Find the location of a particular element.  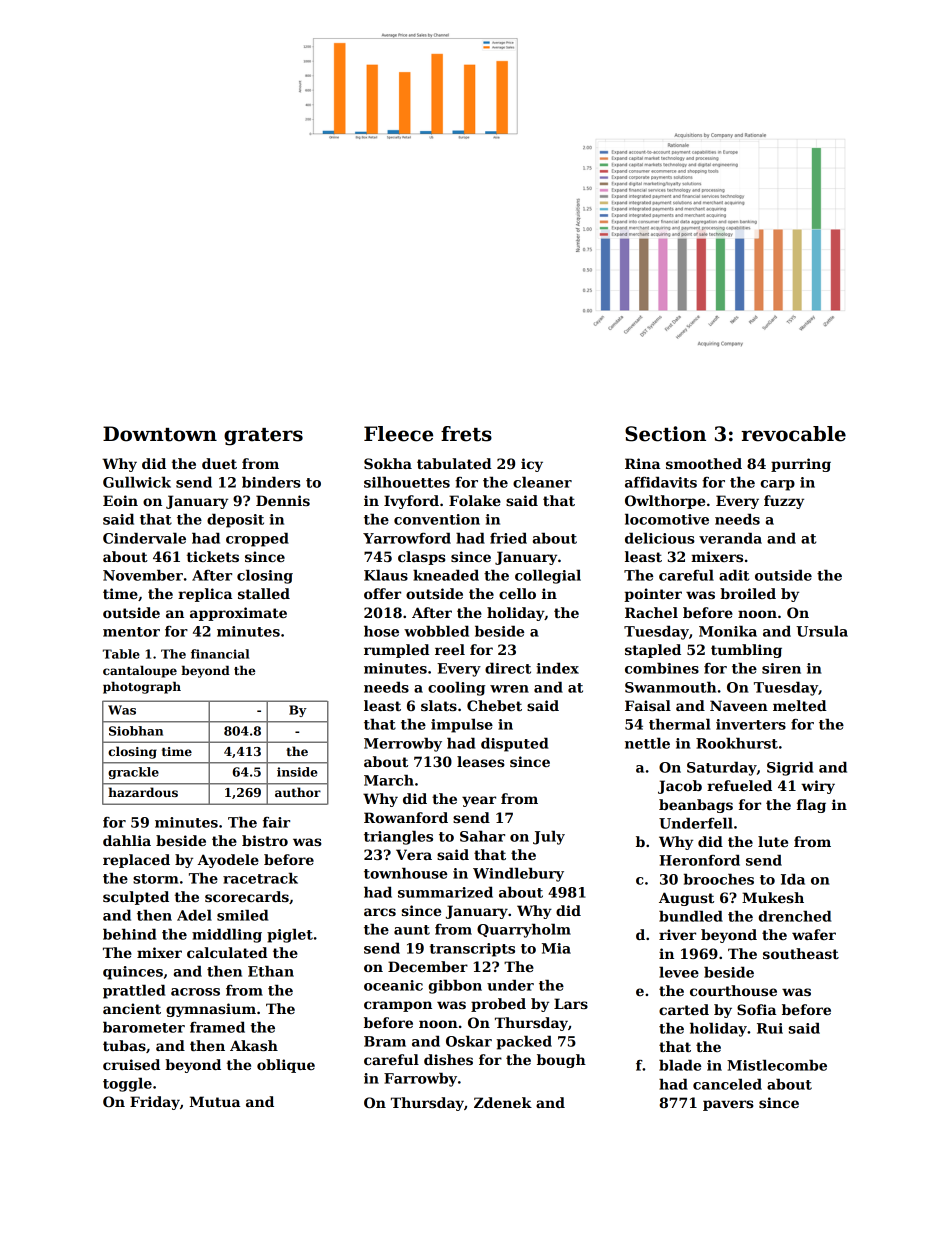

Mistlecombe is located at coordinates (777, 1065).
